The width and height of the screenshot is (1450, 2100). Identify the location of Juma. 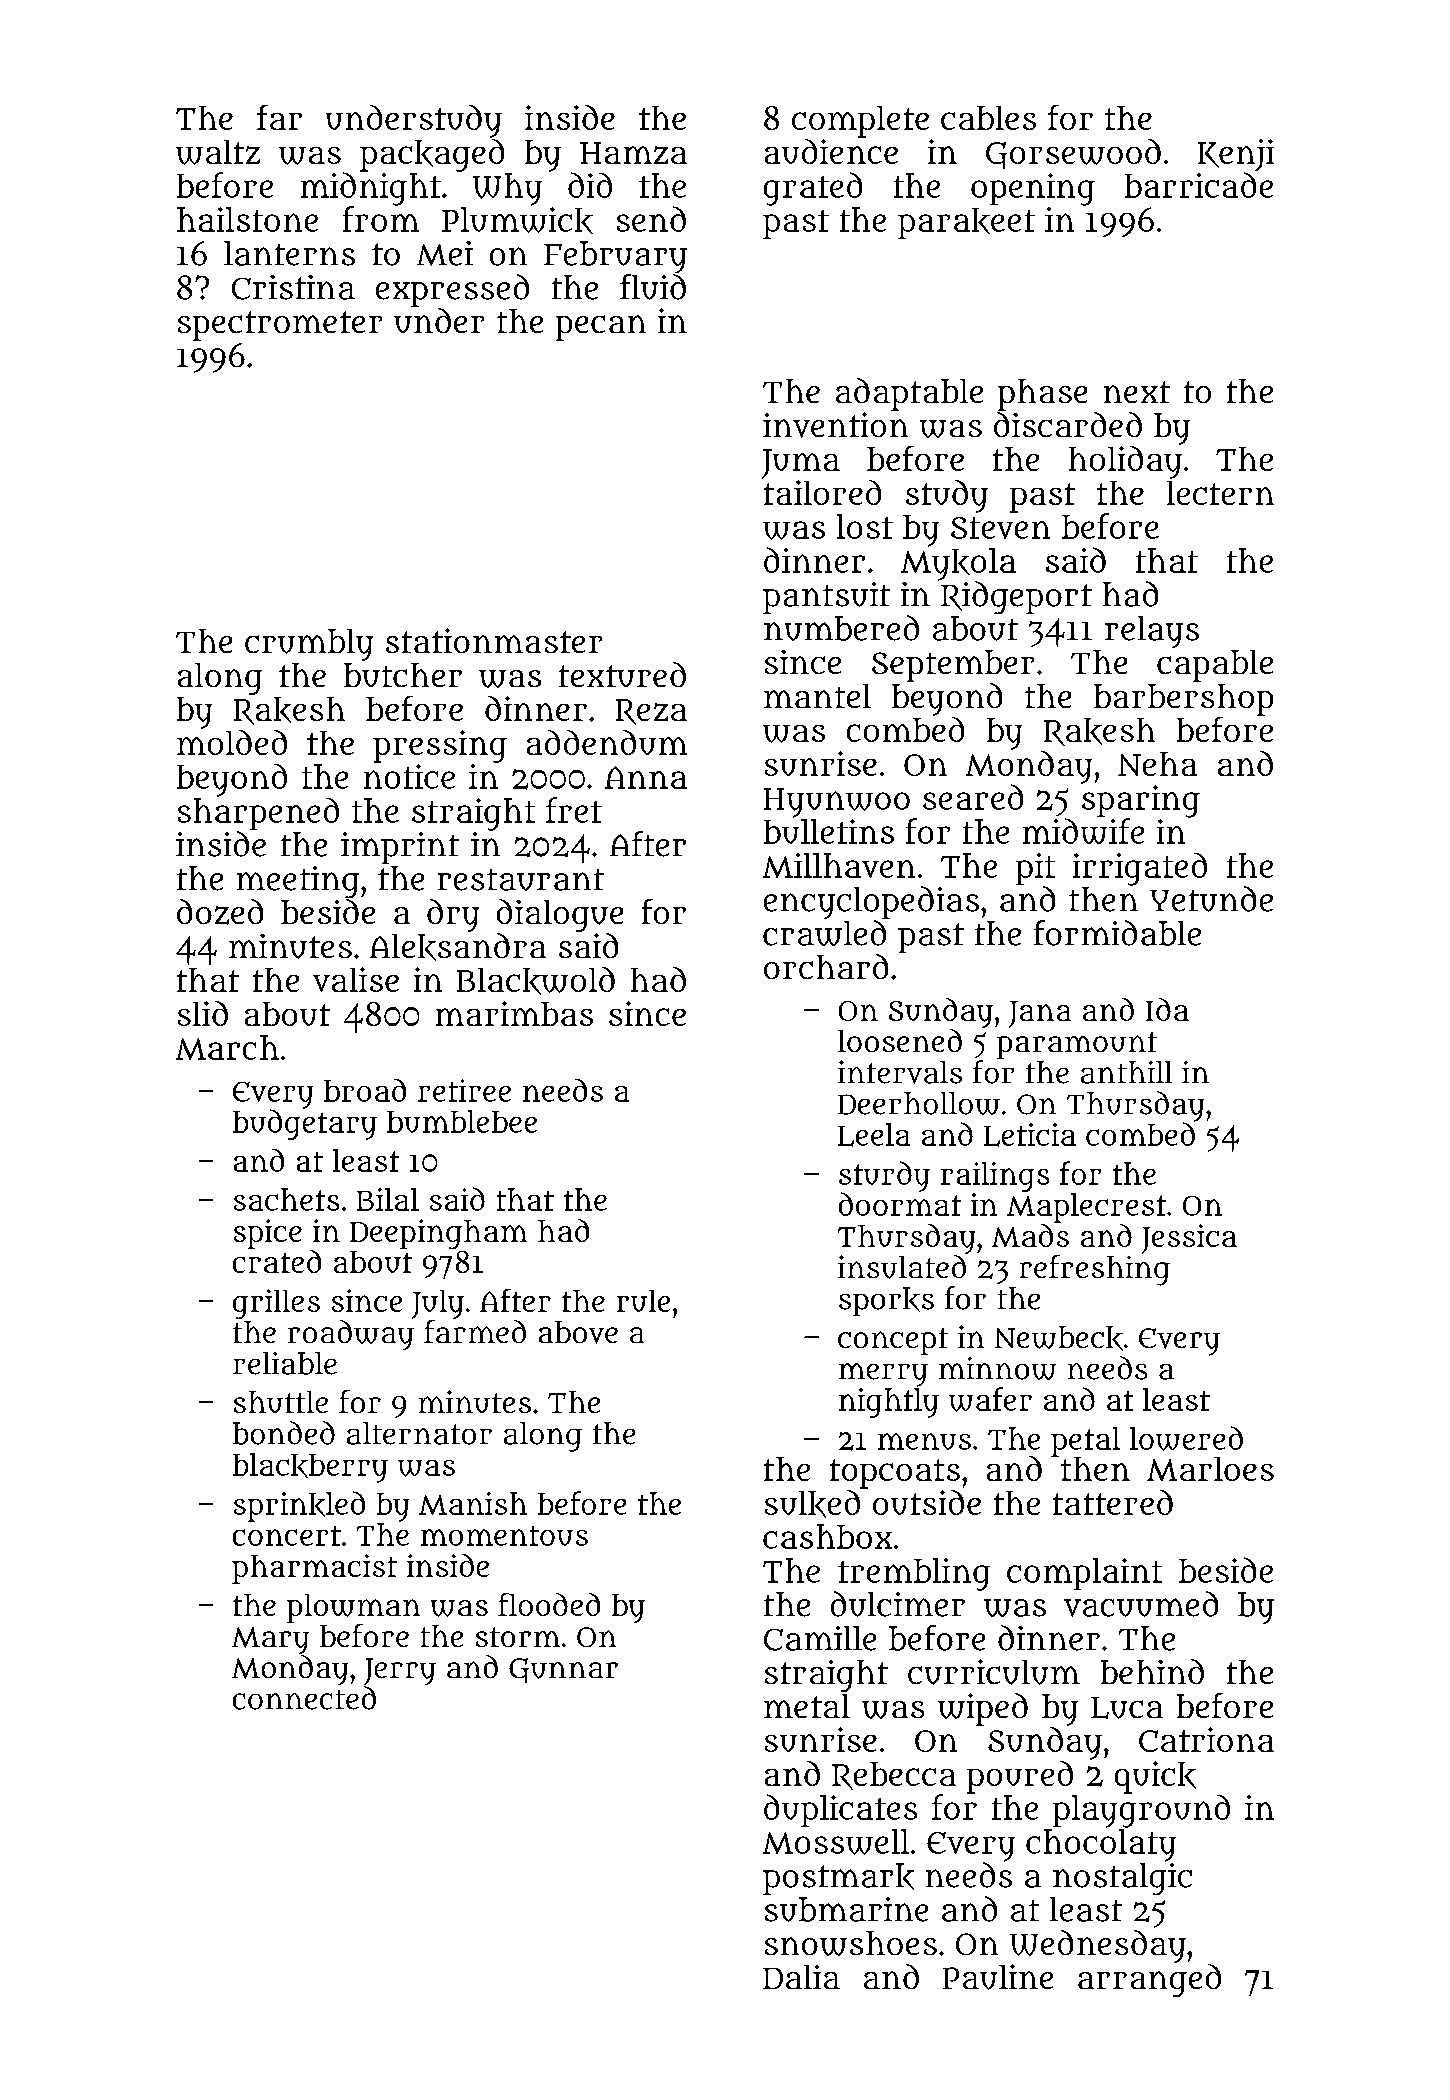
(801, 464).
